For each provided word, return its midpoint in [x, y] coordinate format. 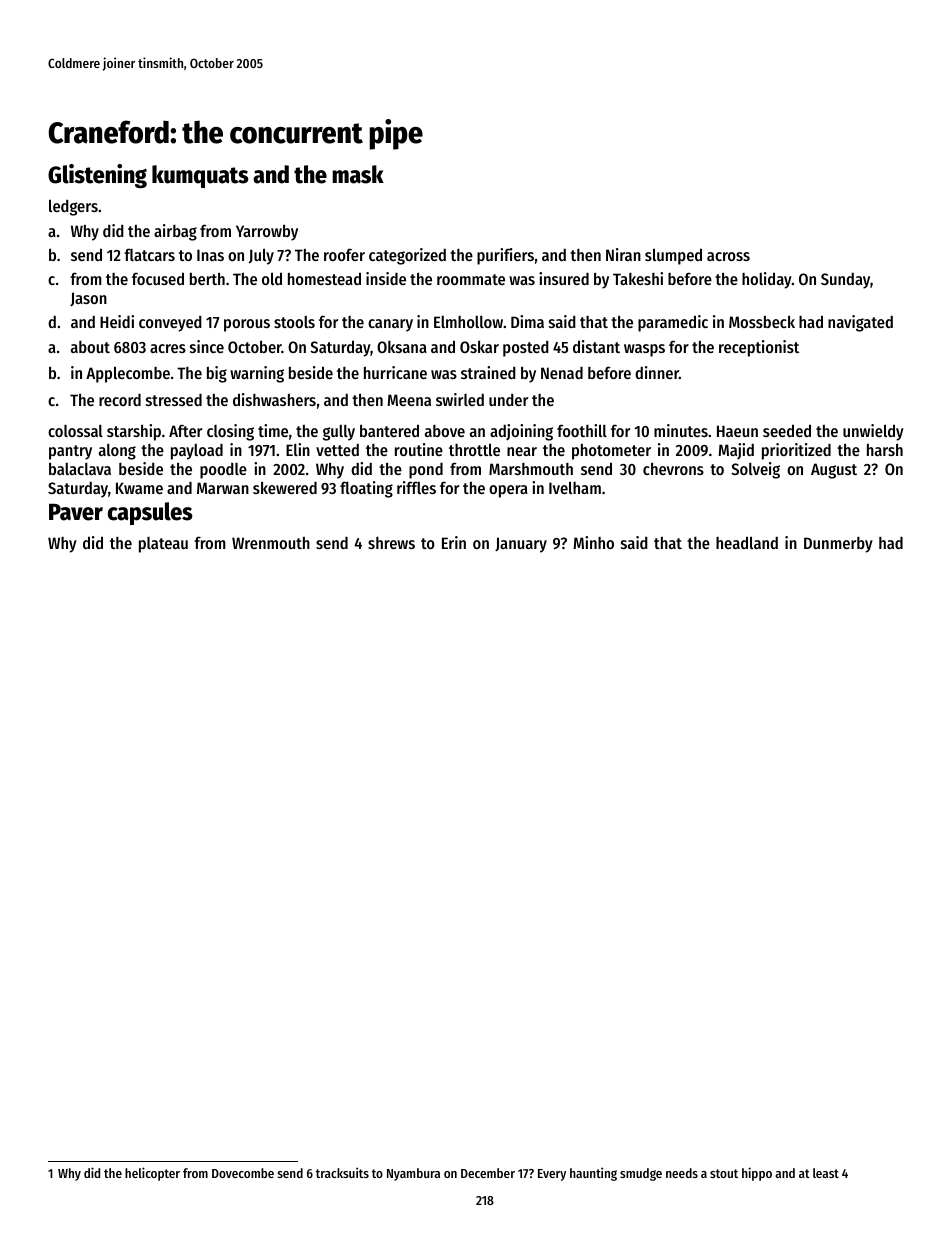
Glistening [97, 176]
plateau [163, 545]
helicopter [152, 1174]
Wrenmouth [271, 543]
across [728, 256]
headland [747, 542]
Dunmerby [838, 545]
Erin [454, 542]
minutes [681, 430]
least [826, 1173]
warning [257, 374]
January [521, 545]
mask [358, 174]
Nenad [562, 373]
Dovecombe [243, 1173]
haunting [593, 1174]
